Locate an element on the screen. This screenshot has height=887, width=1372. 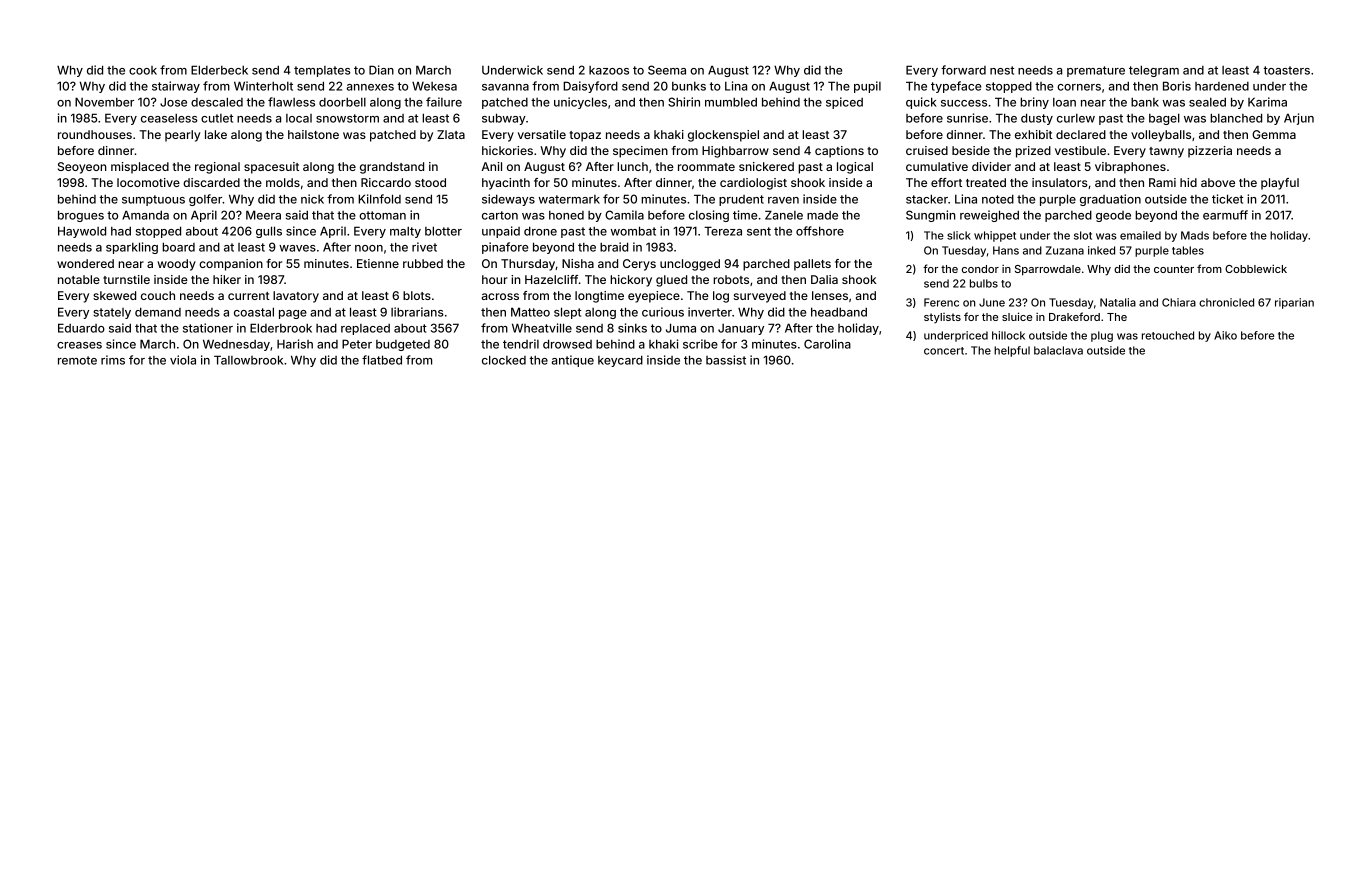
sumptuous is located at coordinates (153, 200).
